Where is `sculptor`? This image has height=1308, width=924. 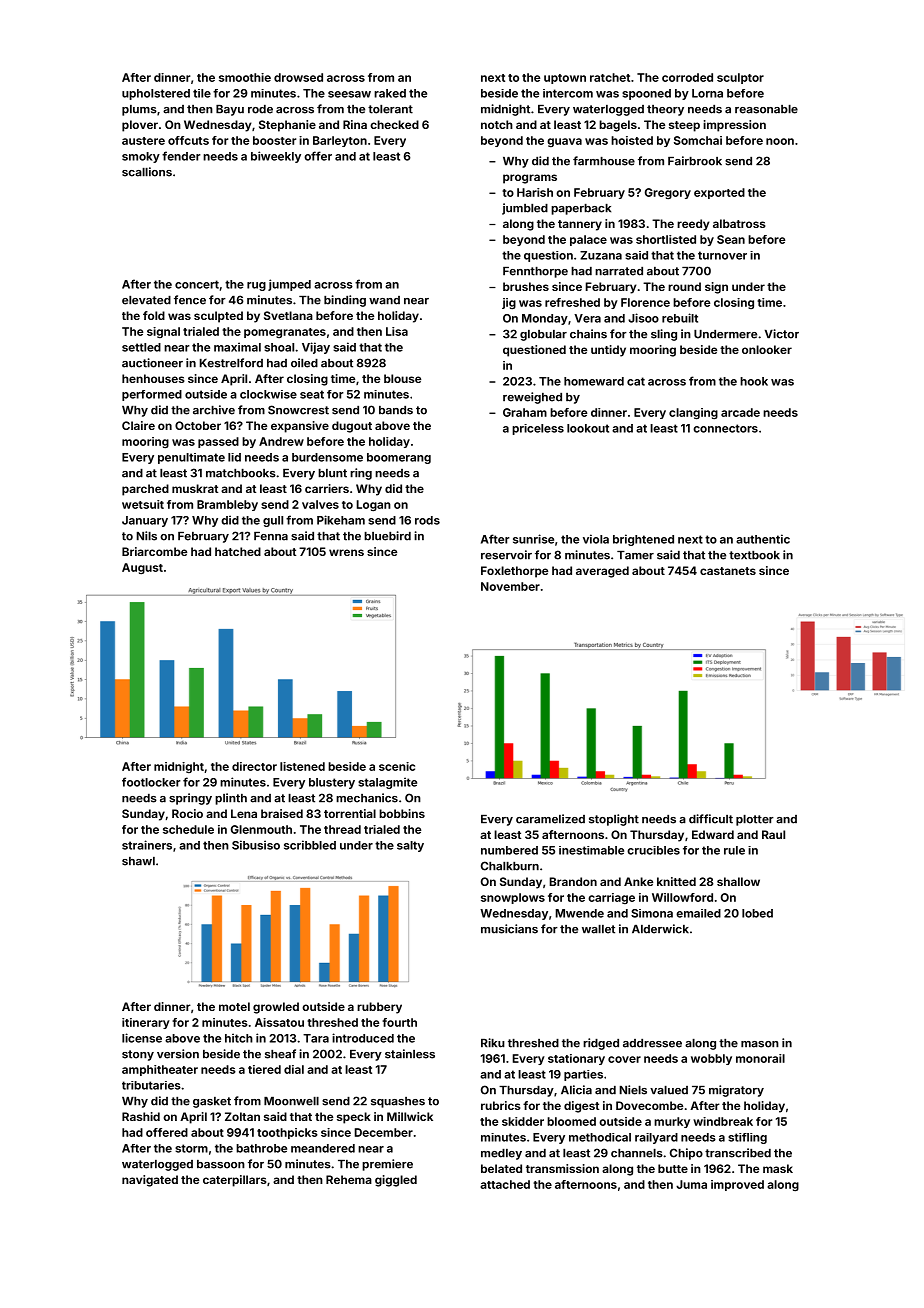
sculptor is located at coordinates (740, 78).
